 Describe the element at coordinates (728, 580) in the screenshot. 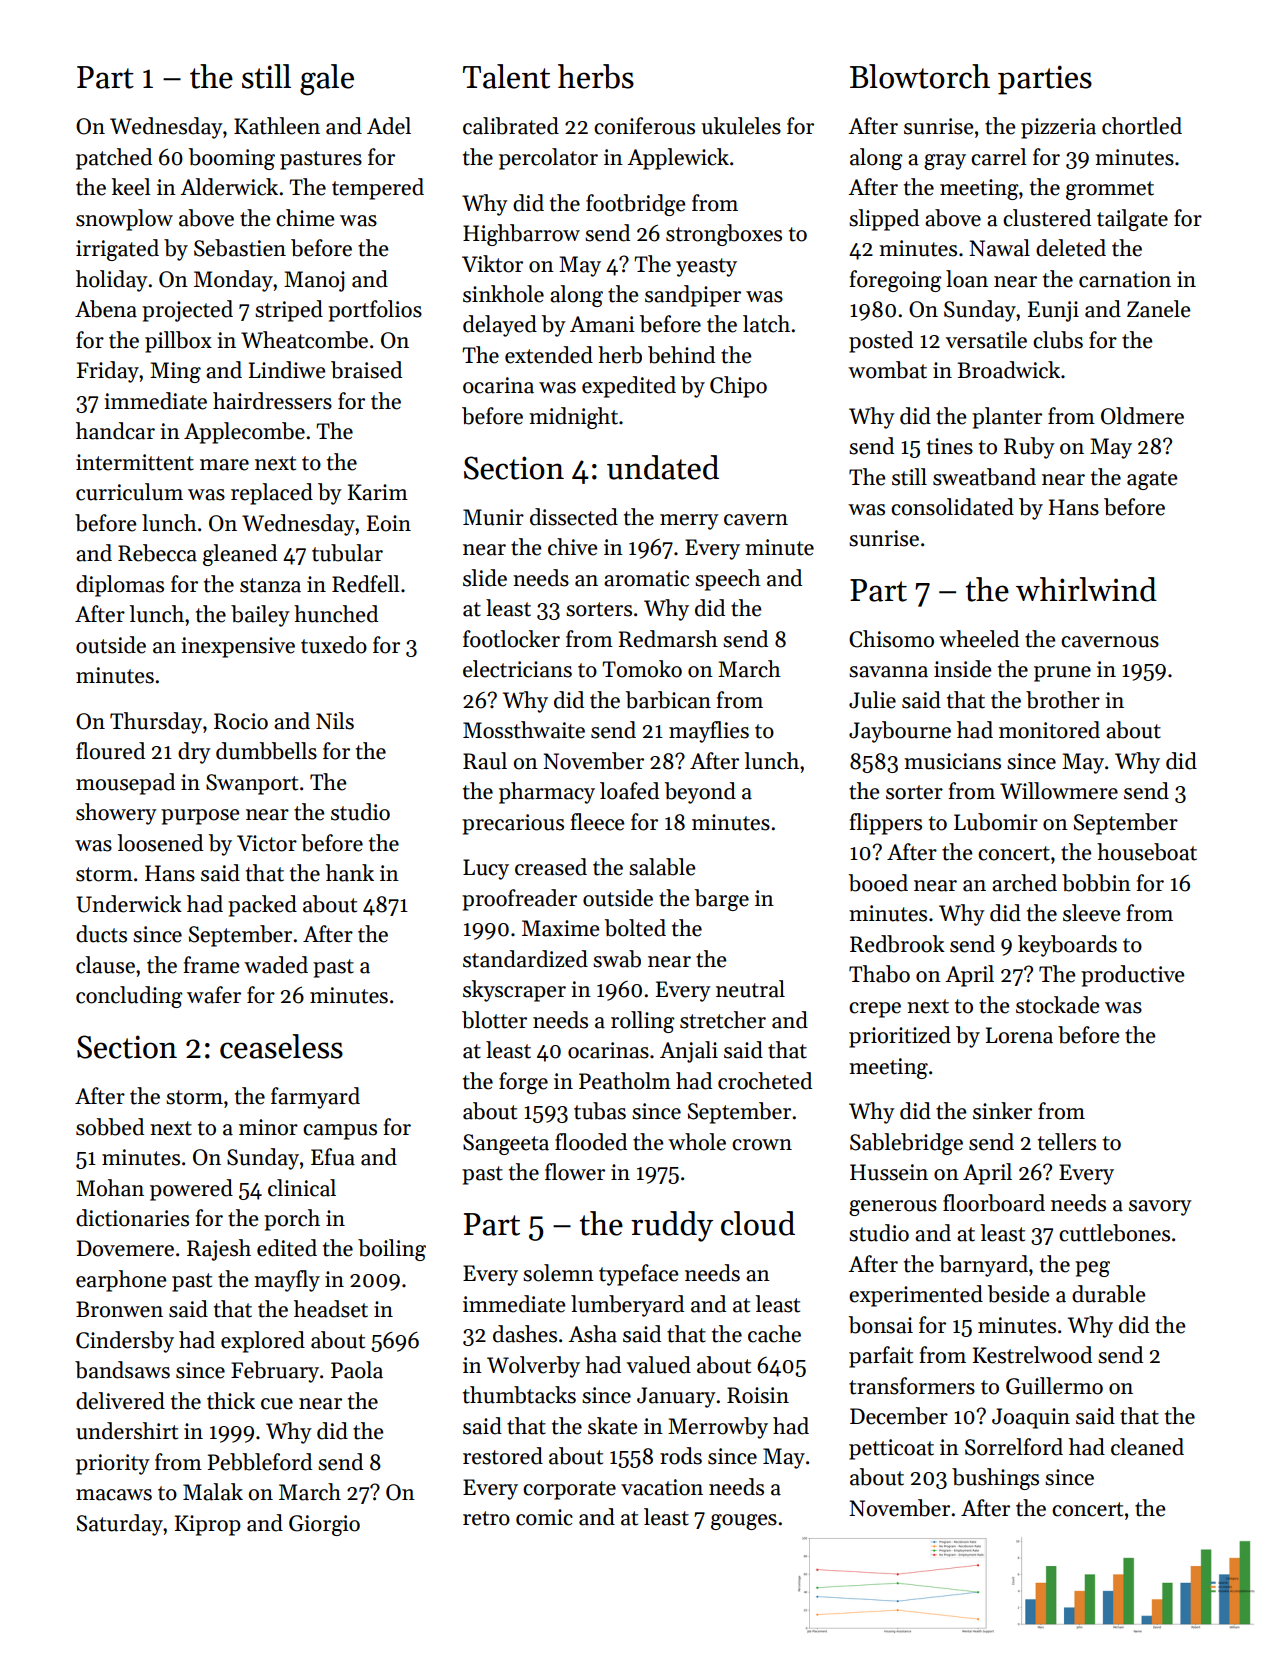

I see `speech` at that location.
